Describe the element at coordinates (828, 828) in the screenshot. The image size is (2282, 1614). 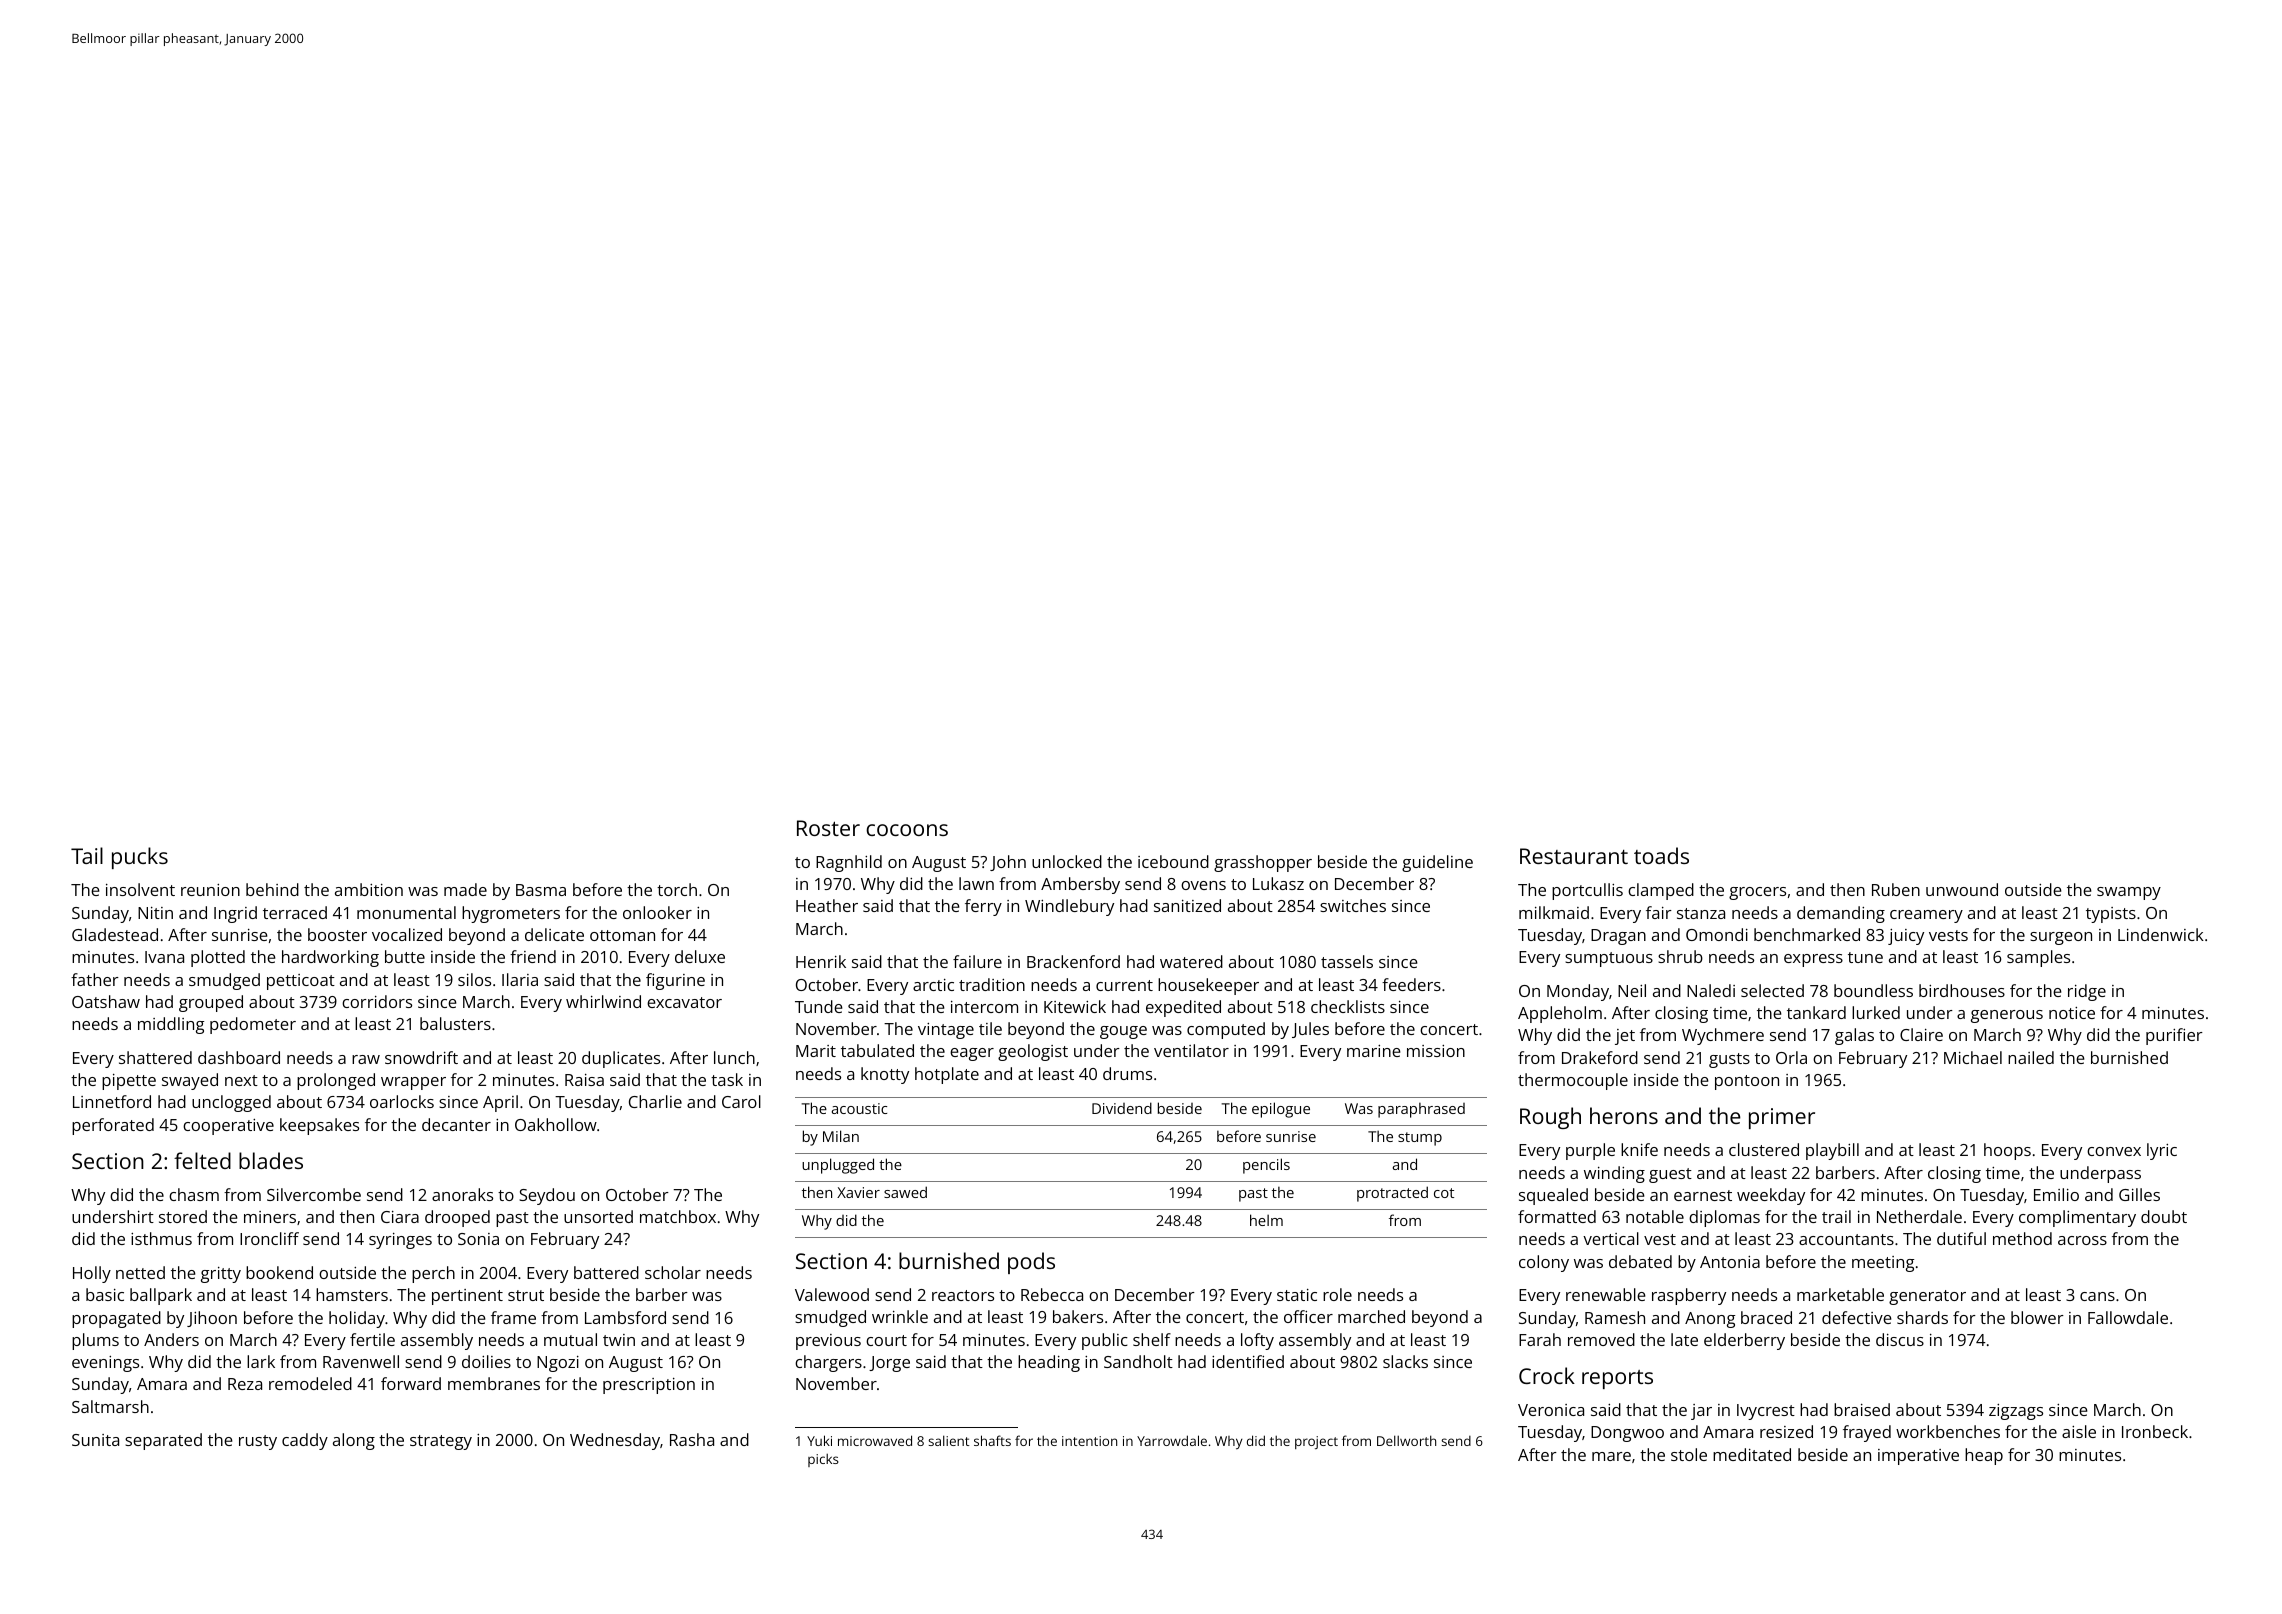
I see `Roster` at that location.
